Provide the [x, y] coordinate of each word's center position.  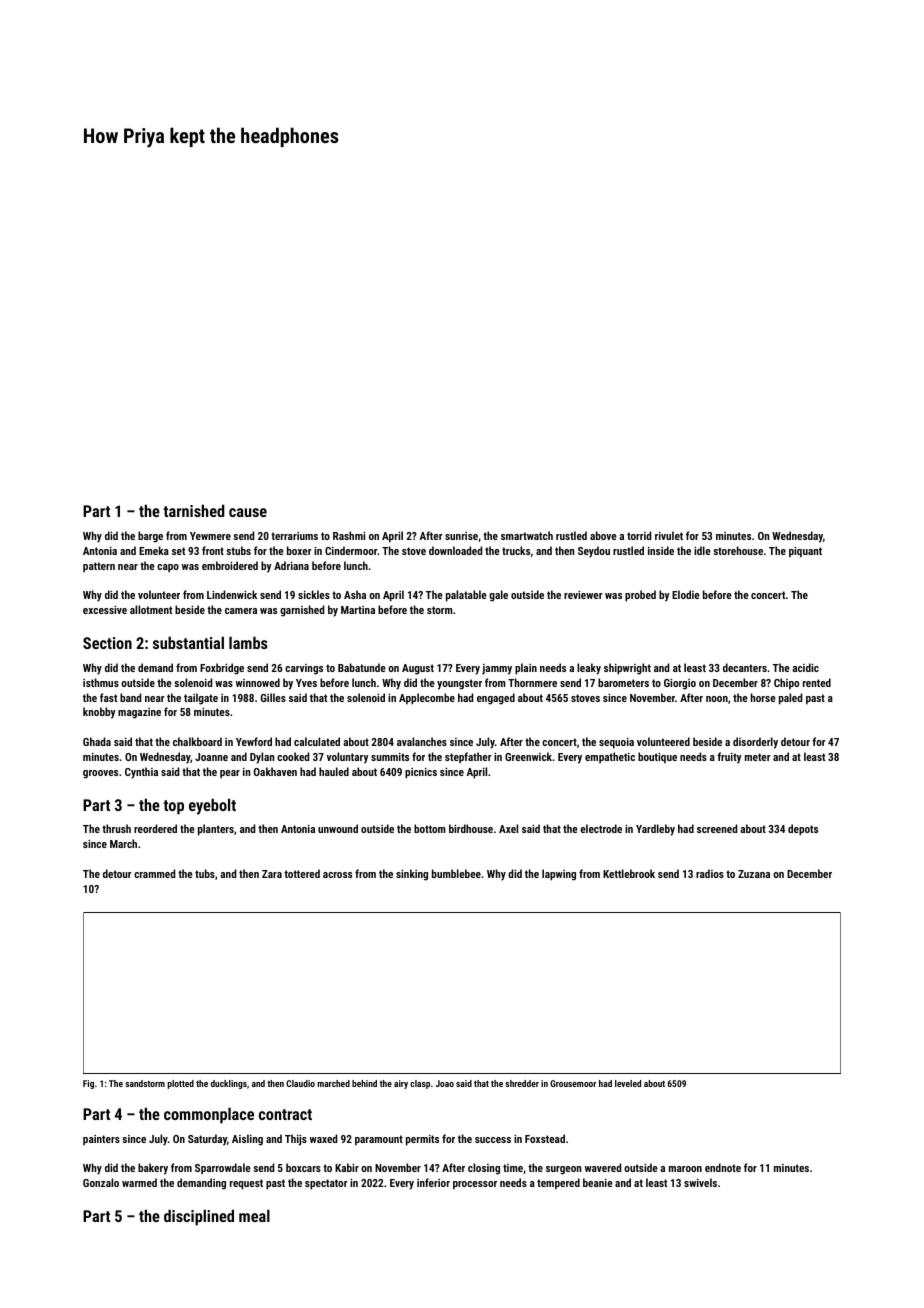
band [130, 697]
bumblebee [456, 873]
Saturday [207, 1140]
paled [790, 699]
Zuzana [754, 874]
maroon [685, 1169]
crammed [154, 873]
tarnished [194, 510]
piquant [805, 552]
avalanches [422, 741]
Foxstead [545, 1138]
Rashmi [349, 535]
